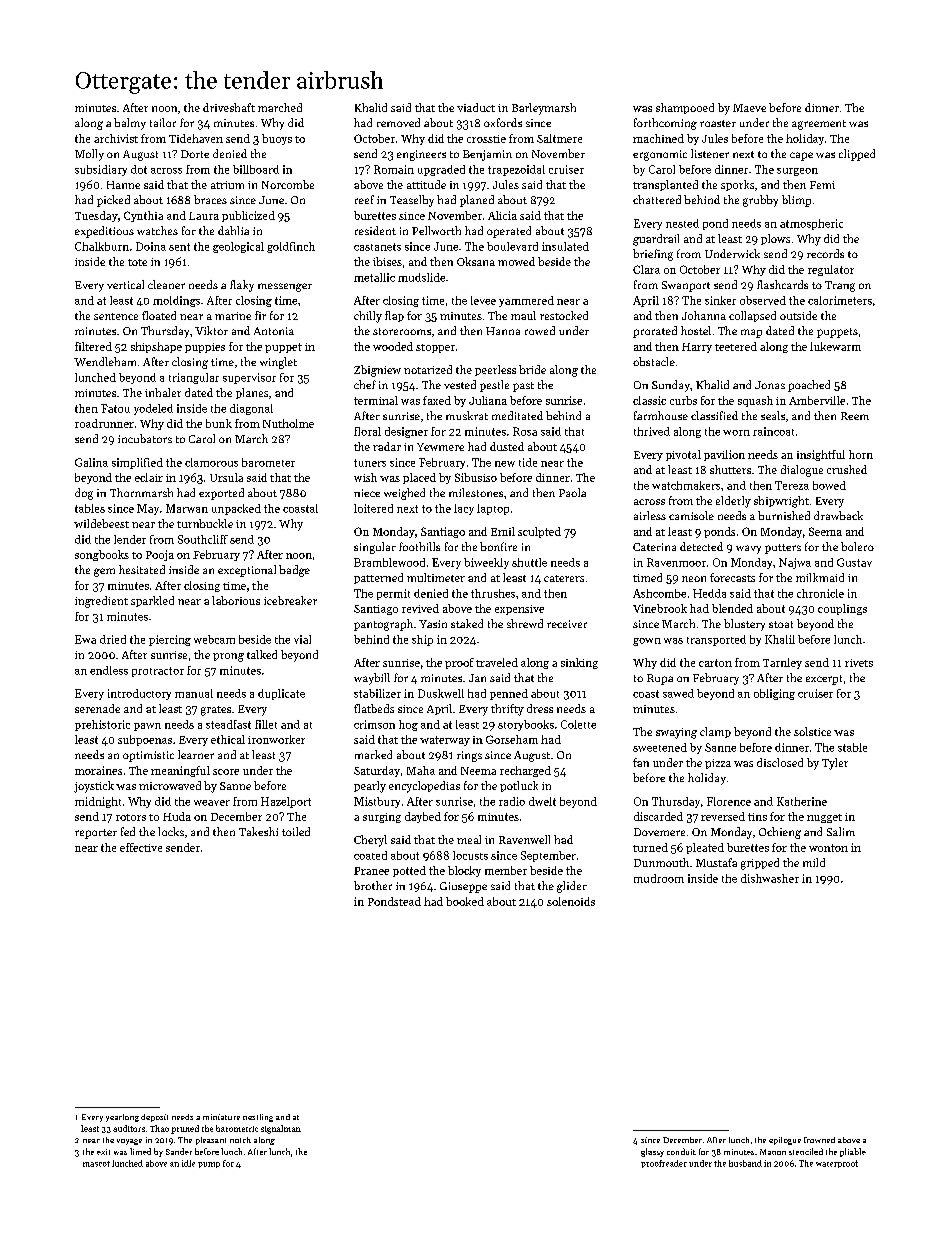 The height and width of the document is (1233, 952). What do you see at coordinates (389, 562) in the document?
I see `Bramblewood` at bounding box center [389, 562].
